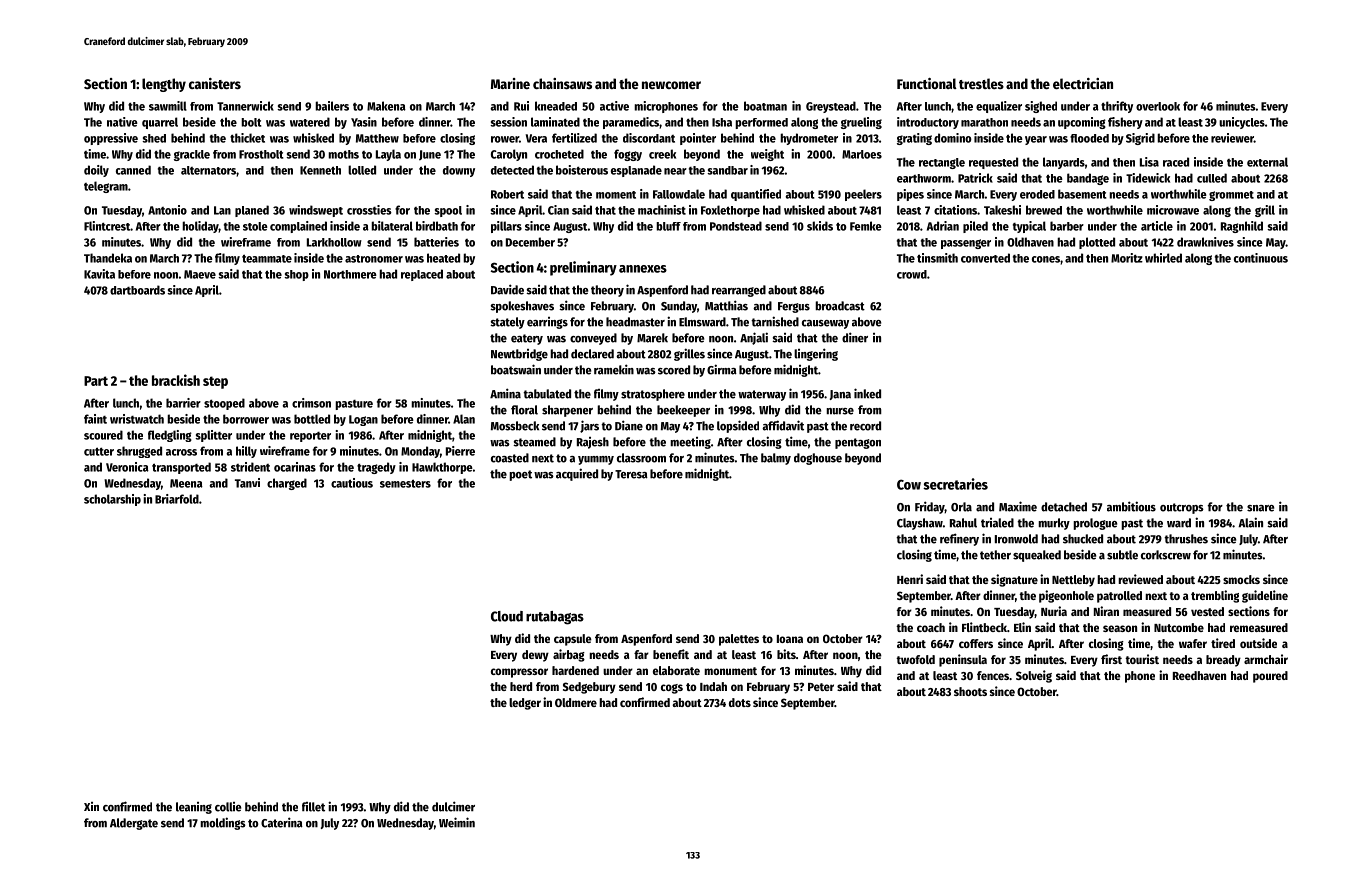 This document has width=1372, height=887. What do you see at coordinates (228, 807) in the document?
I see `collie` at bounding box center [228, 807].
